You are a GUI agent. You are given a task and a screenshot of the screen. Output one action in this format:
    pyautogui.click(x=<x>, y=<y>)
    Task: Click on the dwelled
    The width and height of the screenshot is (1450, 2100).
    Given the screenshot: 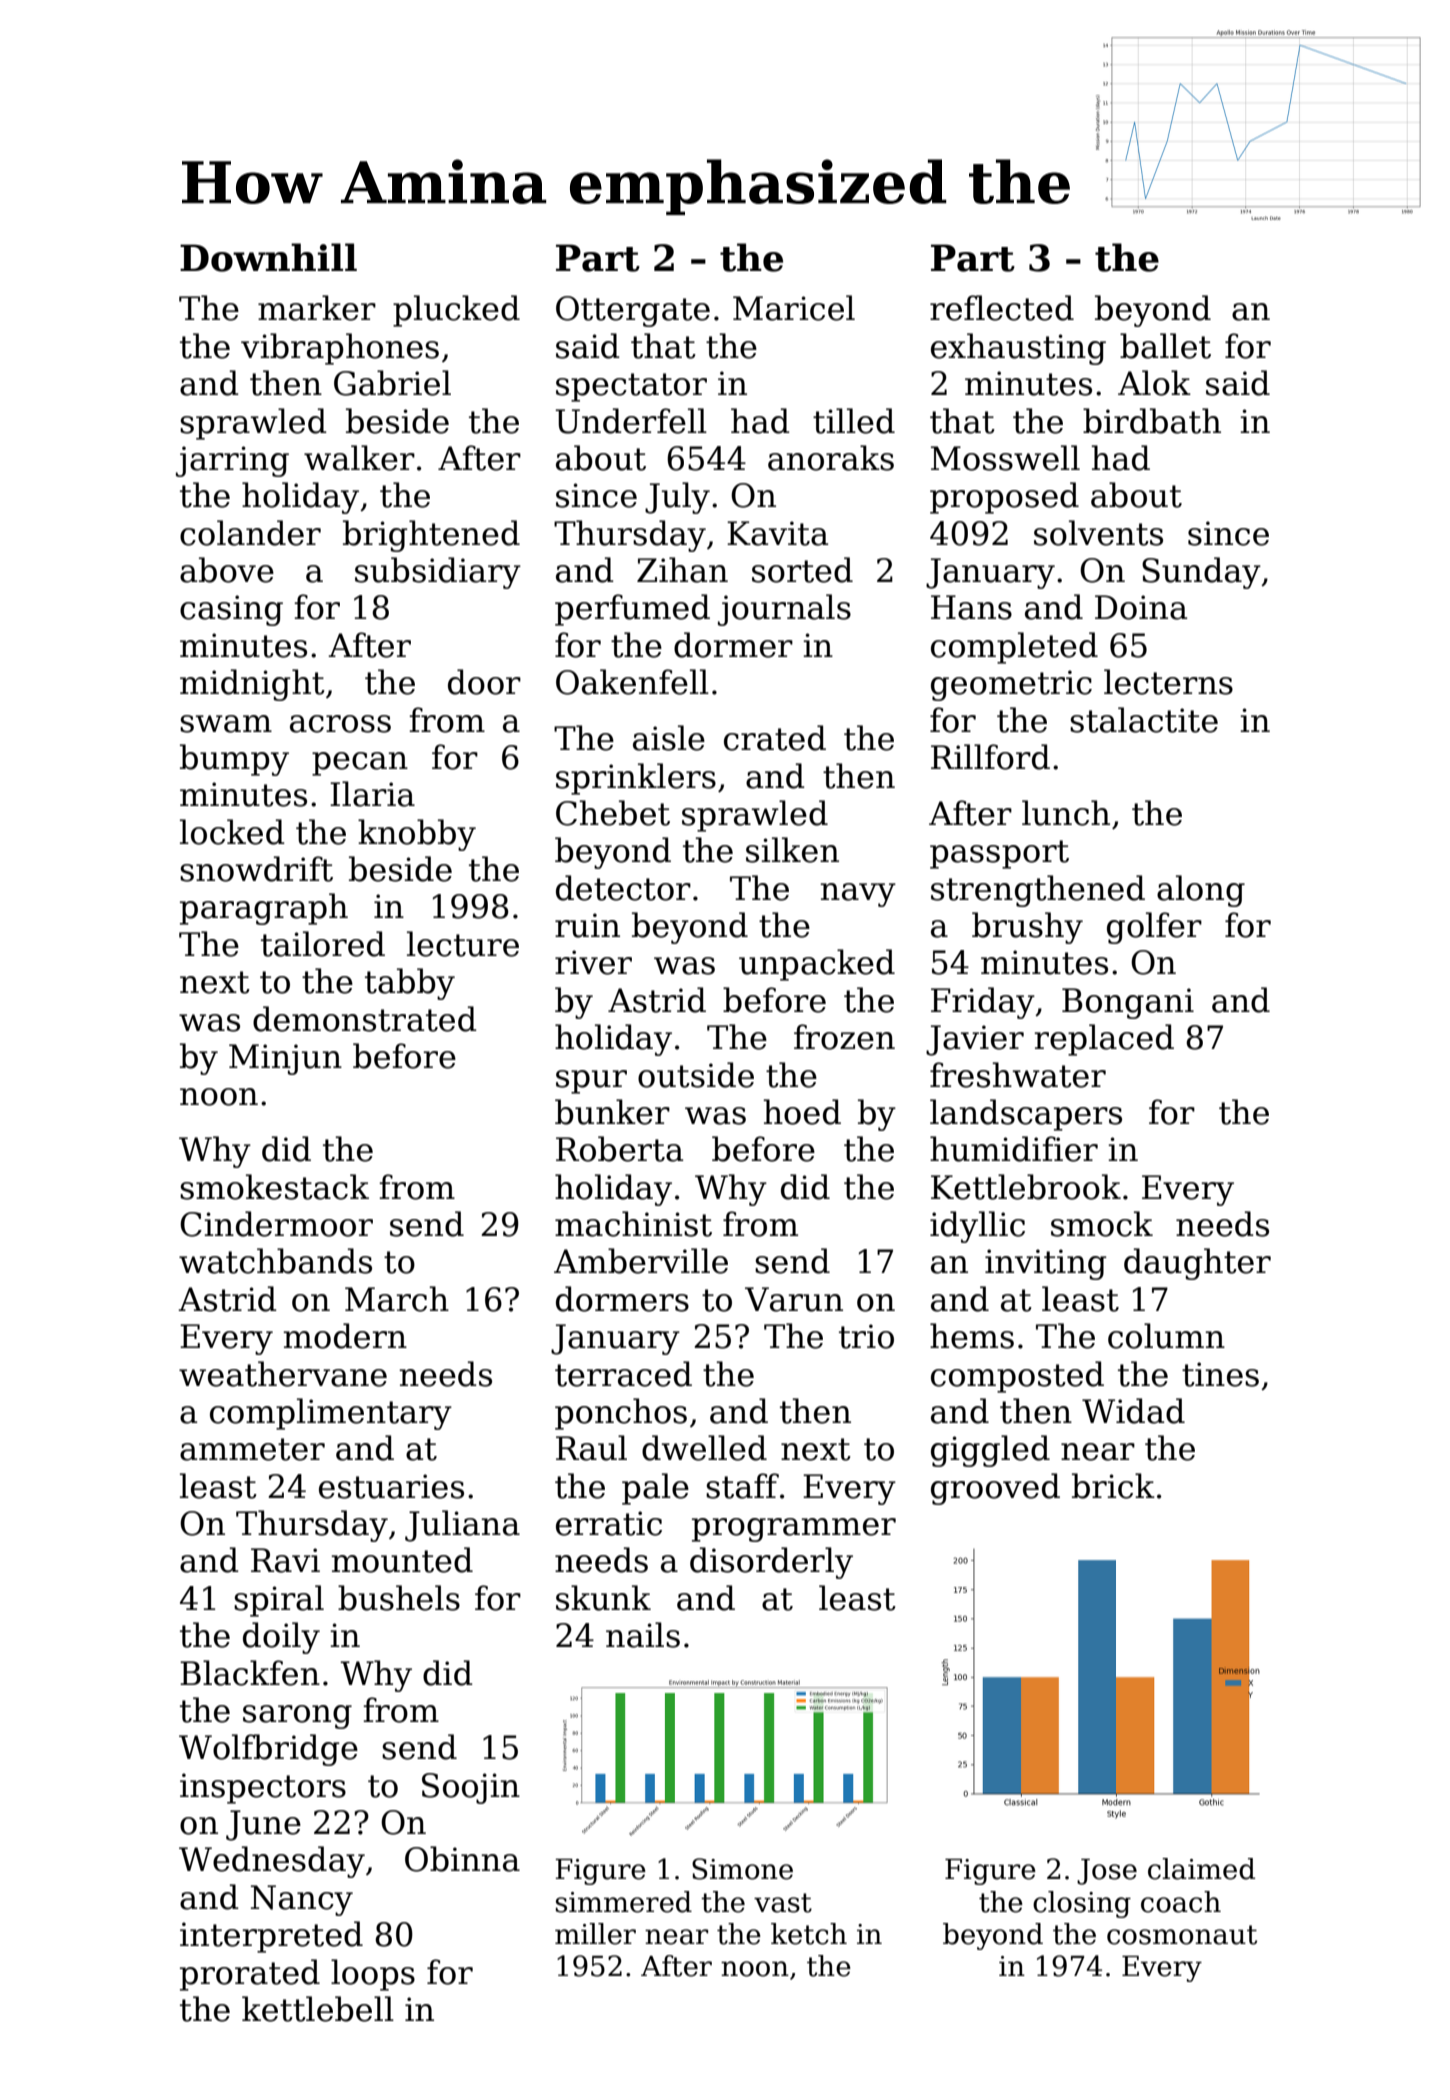 What is the action you would take?
    pyautogui.click(x=704, y=1448)
